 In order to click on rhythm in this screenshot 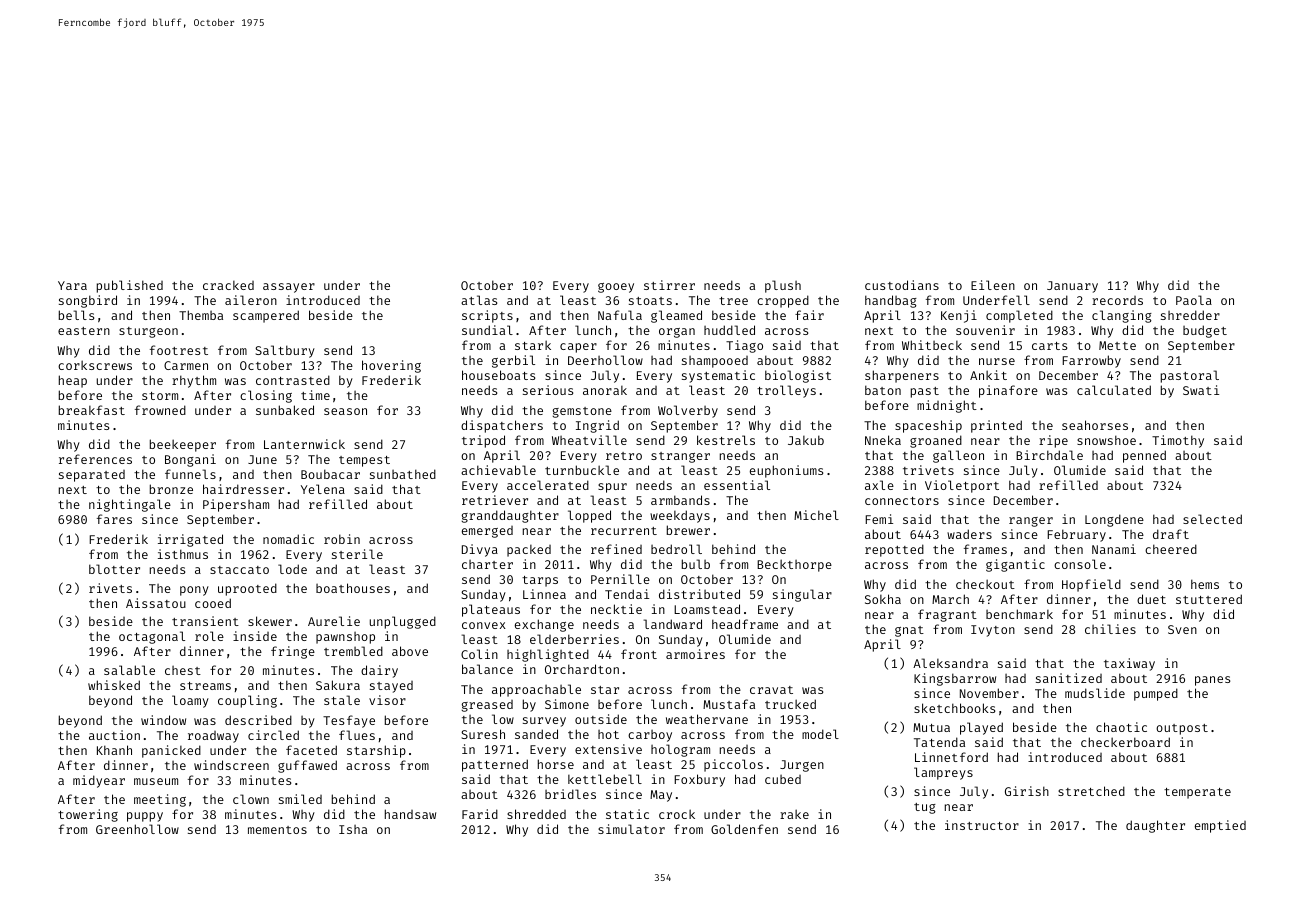, I will do `click(194, 381)`.
